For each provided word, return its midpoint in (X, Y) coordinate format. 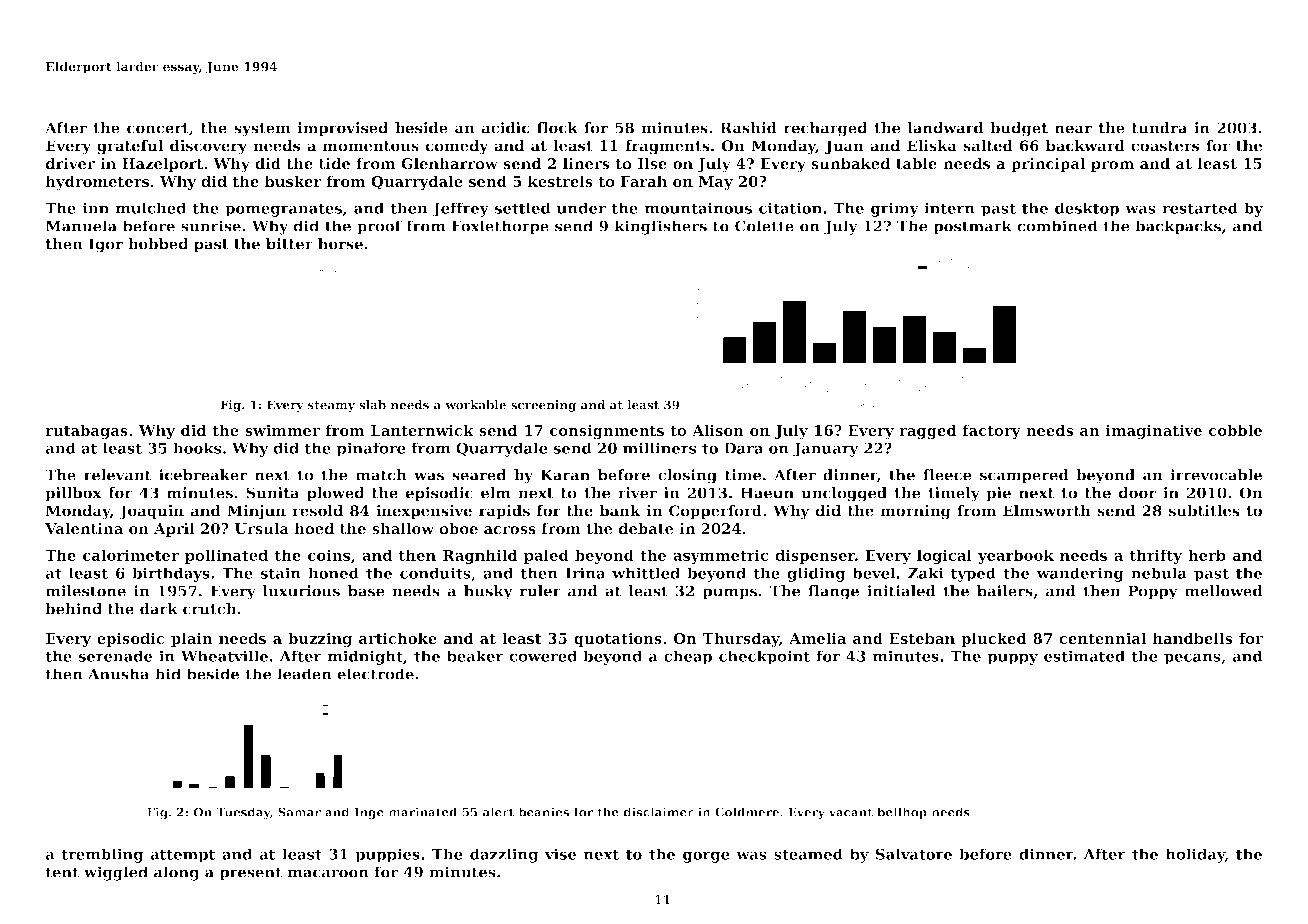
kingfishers (660, 227)
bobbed (158, 244)
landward (946, 128)
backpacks (1178, 227)
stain (281, 573)
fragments (667, 147)
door (1137, 493)
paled (546, 556)
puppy (1012, 659)
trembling (102, 855)
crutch (209, 609)
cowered (543, 656)
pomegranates (283, 210)
